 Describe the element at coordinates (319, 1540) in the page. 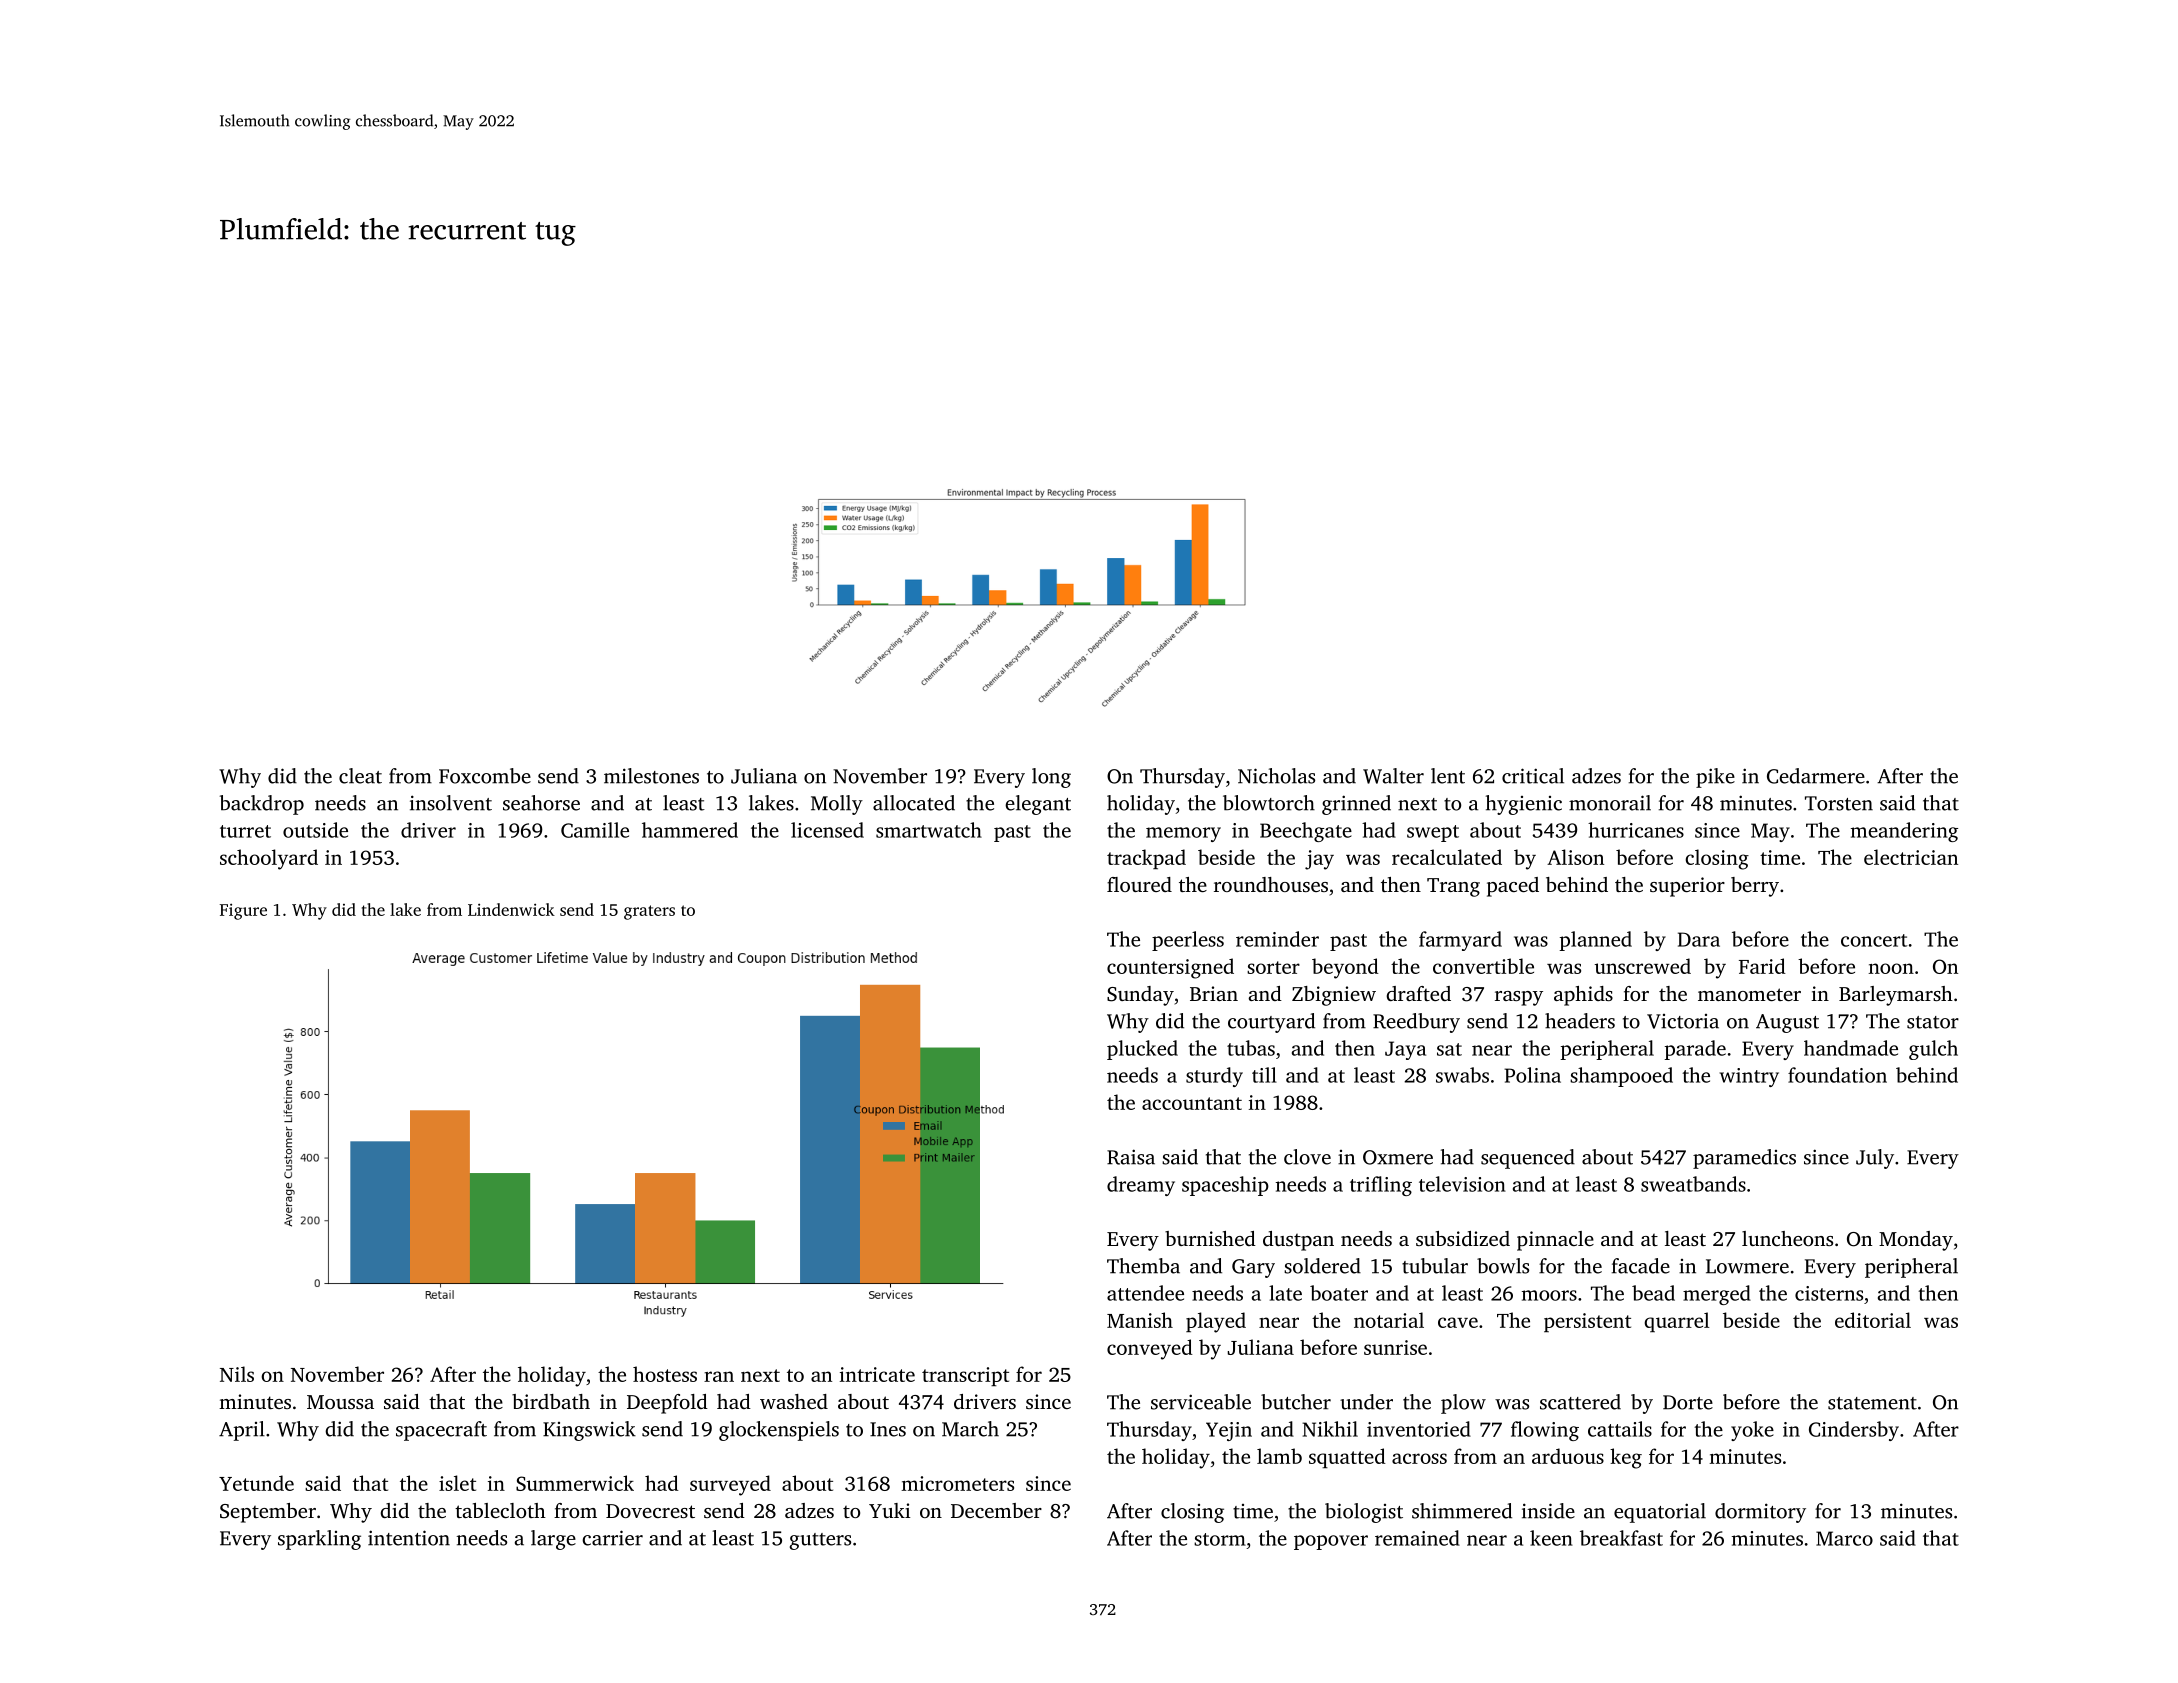

I see `sparkling` at that location.
